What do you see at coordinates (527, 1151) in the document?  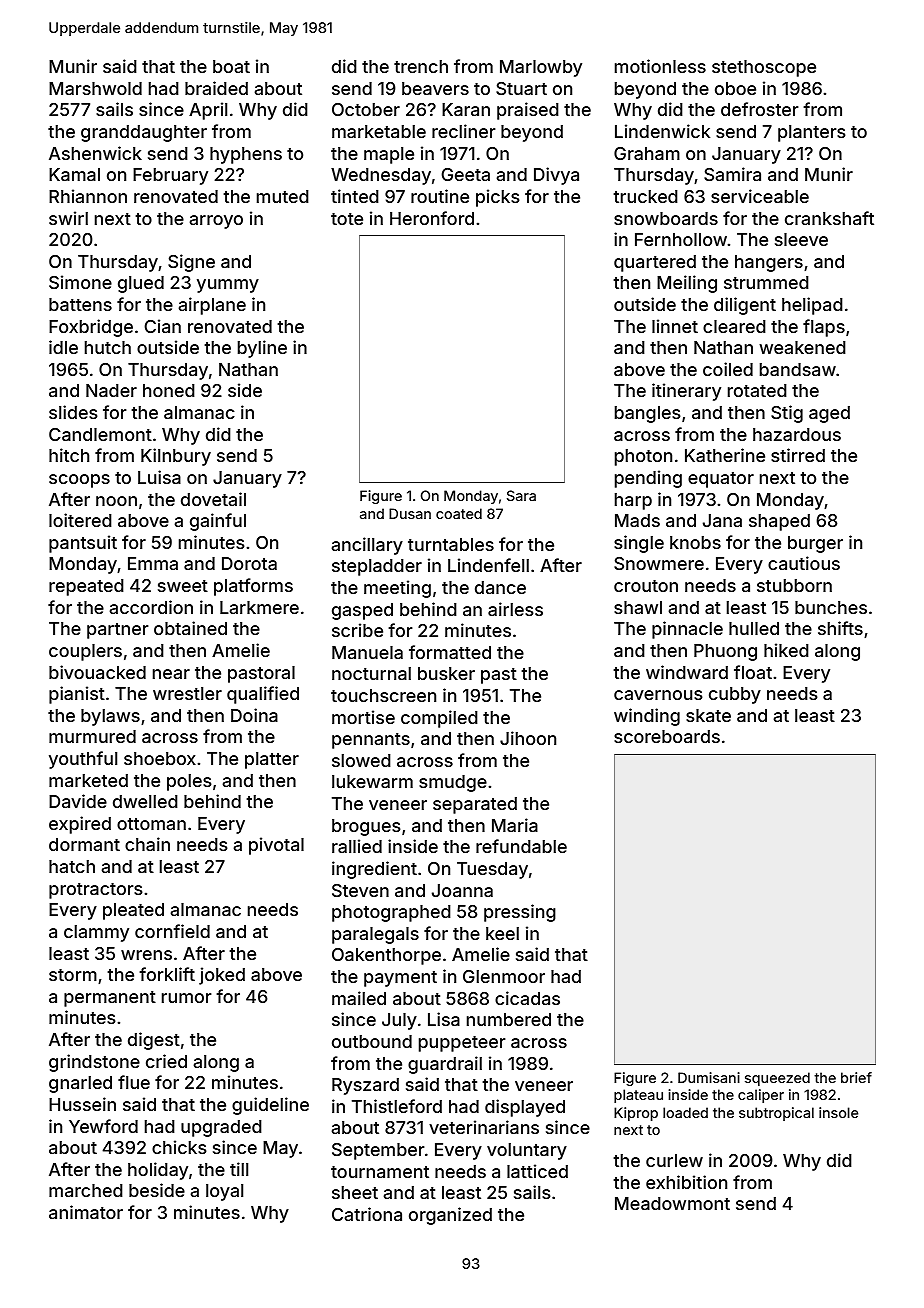 I see `voluntary` at bounding box center [527, 1151].
